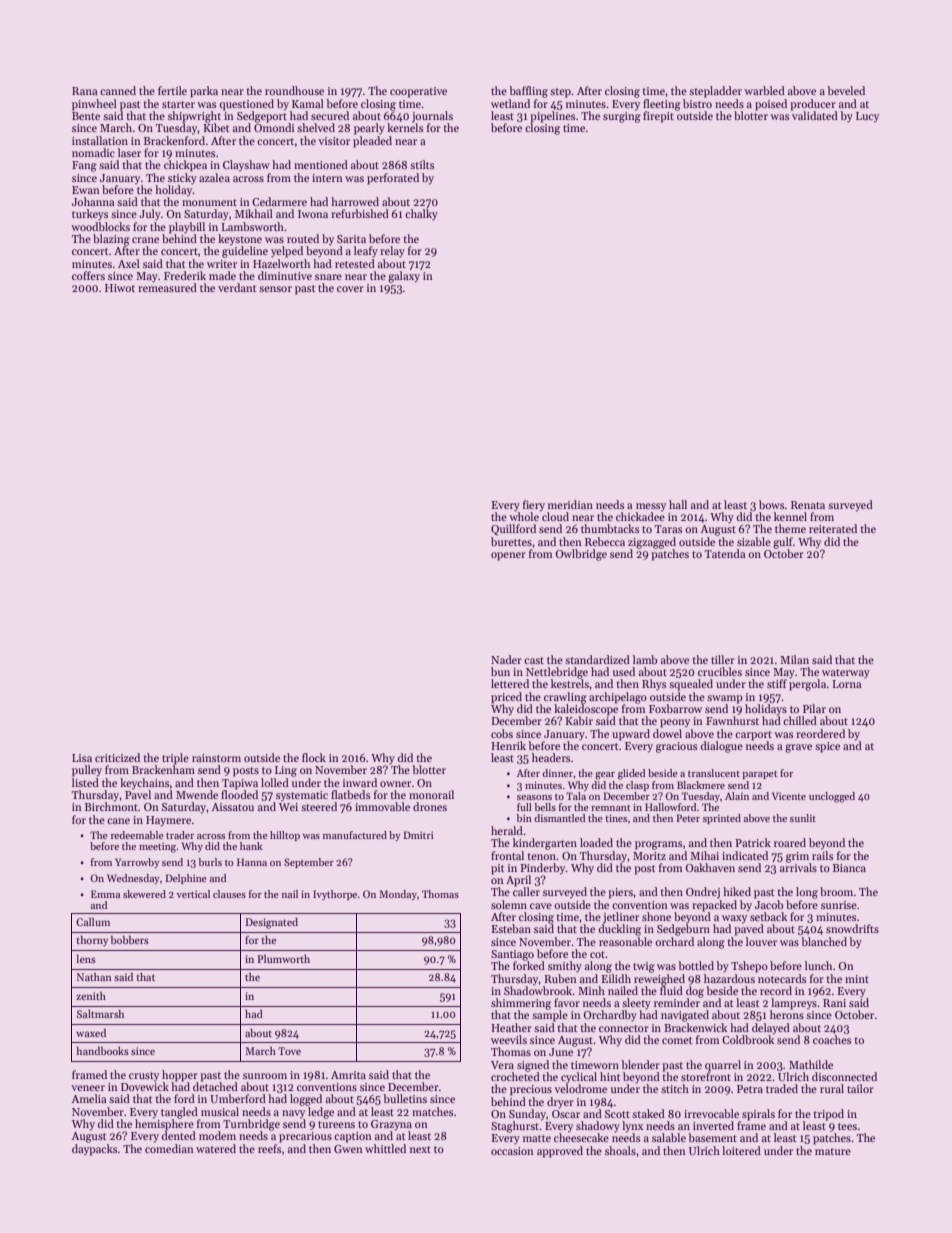 The height and width of the document is (1233, 952). What do you see at coordinates (833, 528) in the document?
I see `reiterated` at bounding box center [833, 528].
